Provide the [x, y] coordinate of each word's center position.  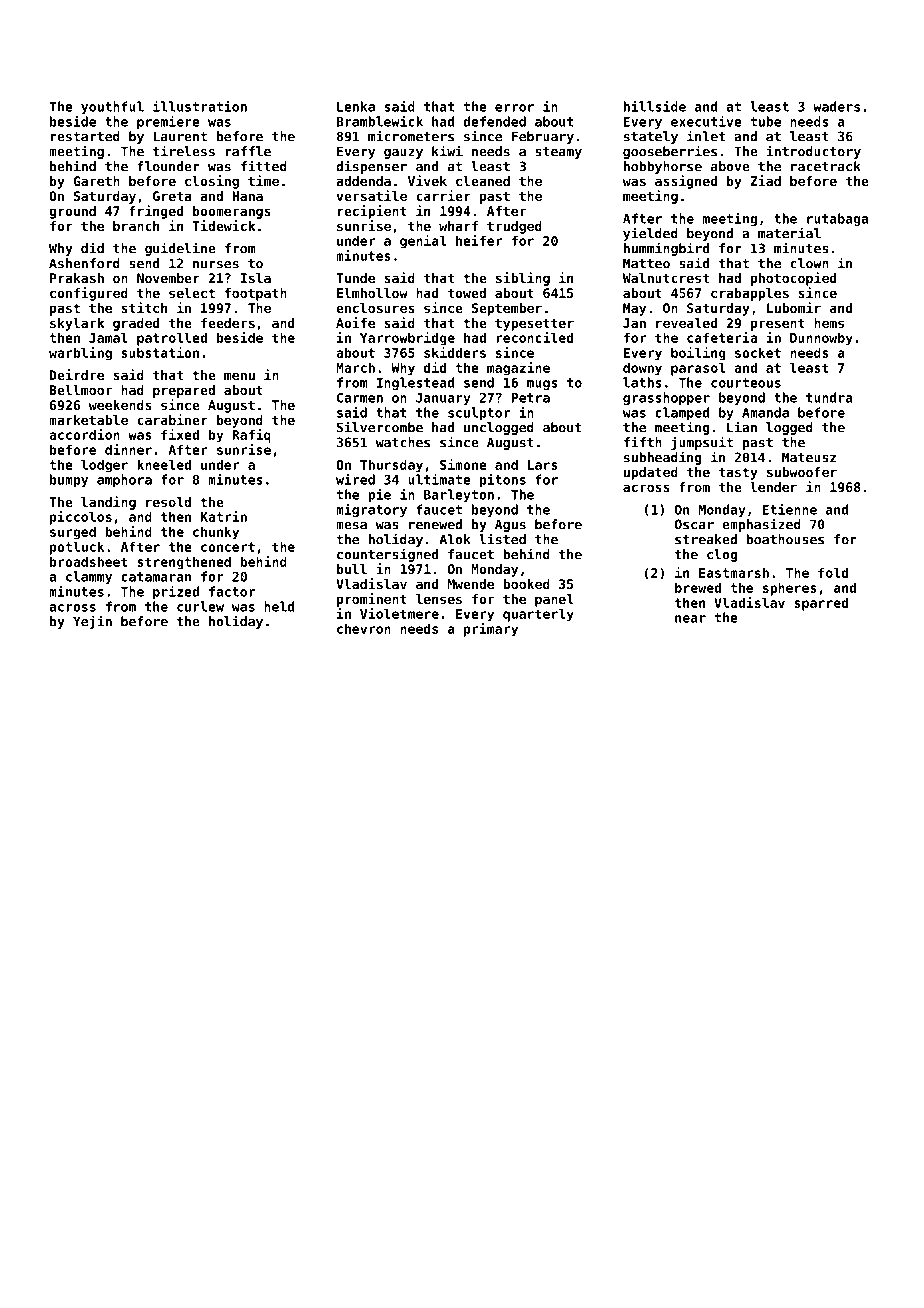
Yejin [92, 622]
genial [423, 242]
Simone [463, 464]
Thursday [391, 466]
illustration [200, 106]
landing [108, 503]
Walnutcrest [666, 278]
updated [651, 473]
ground [72, 212]
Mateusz [809, 457]
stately [651, 137]
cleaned [483, 181]
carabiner [172, 419]
